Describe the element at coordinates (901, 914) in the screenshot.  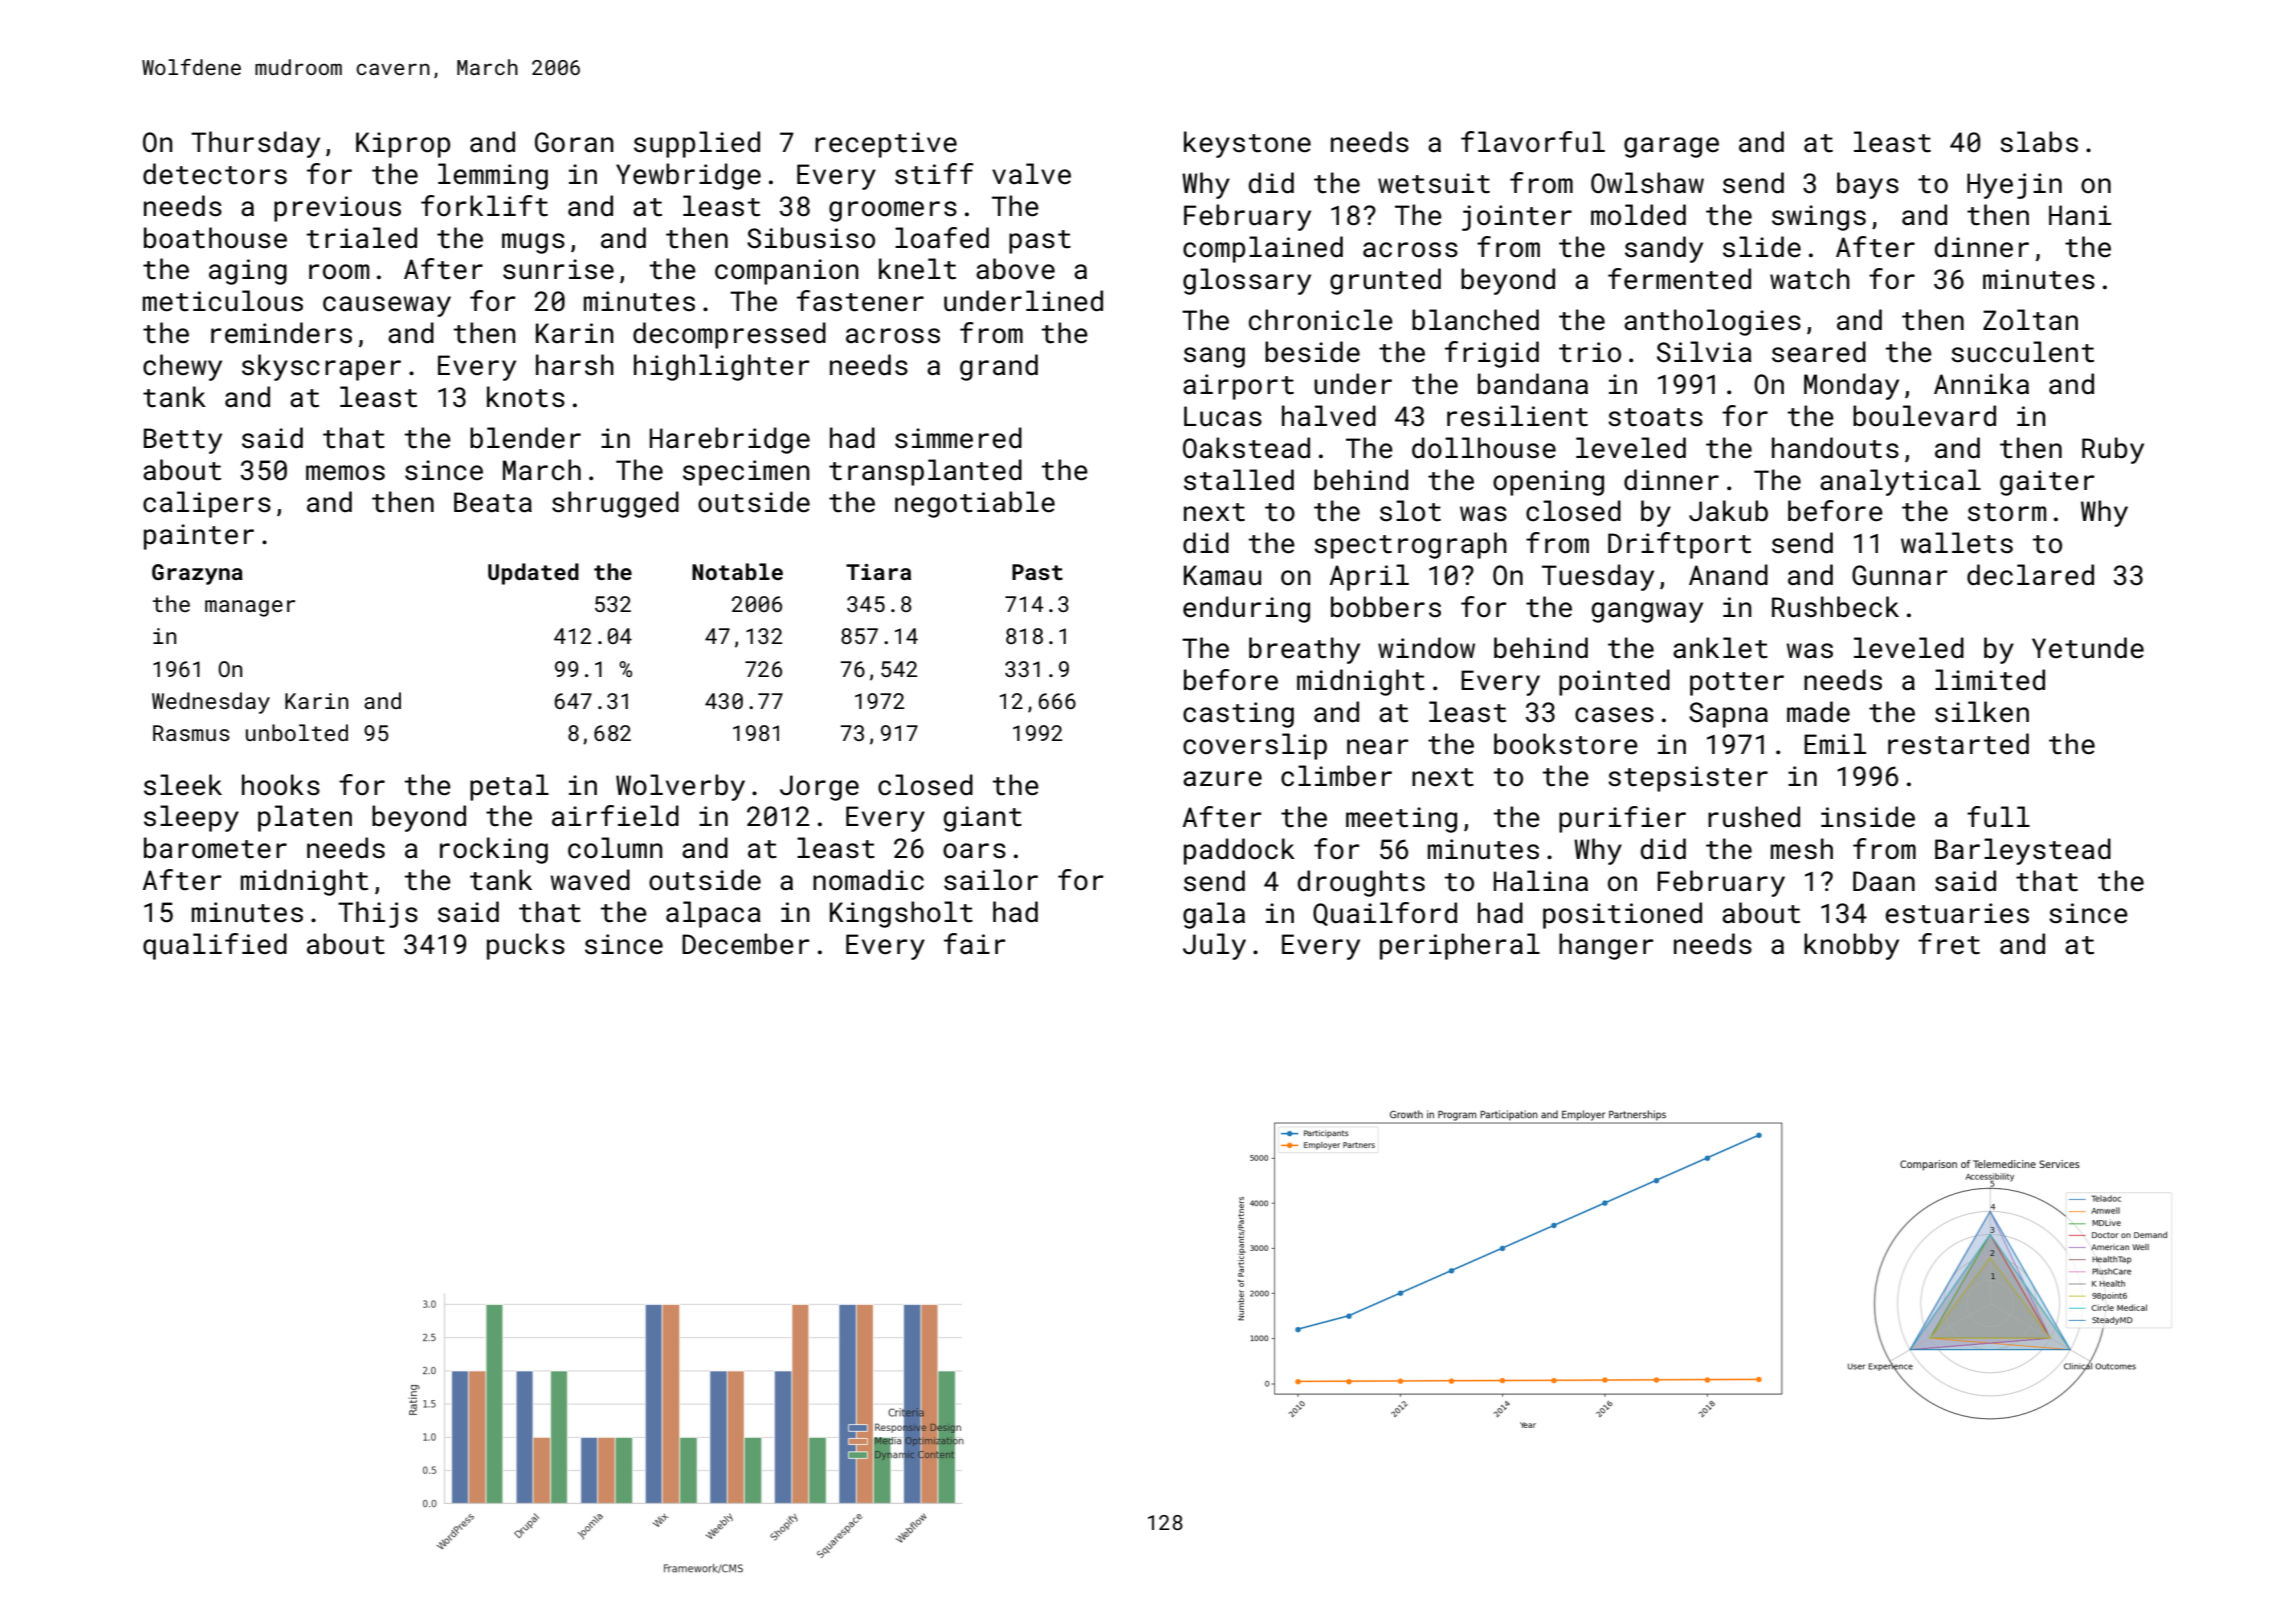
I see `Kingsholt` at that location.
